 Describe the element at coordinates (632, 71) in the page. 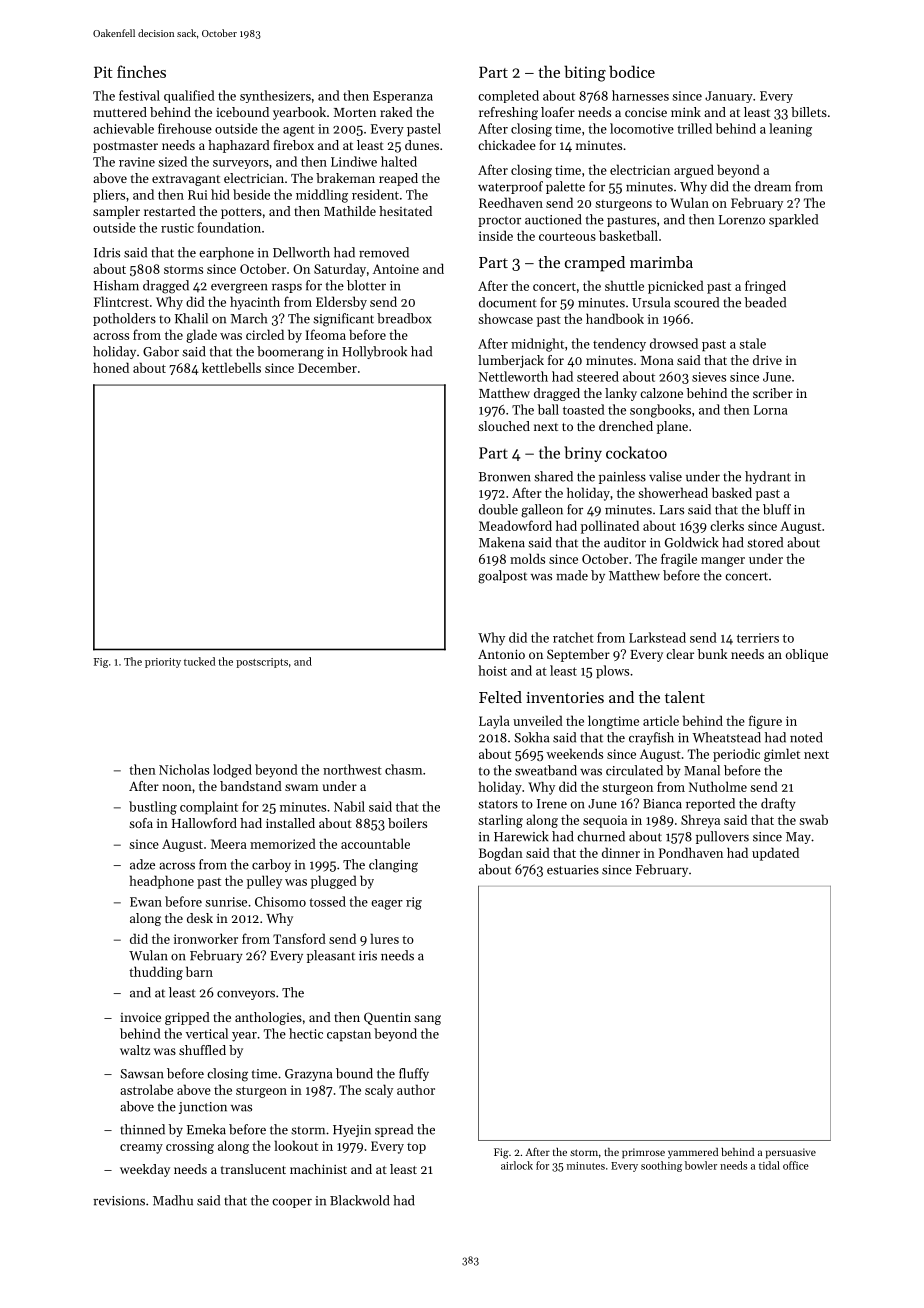

I see `bodice` at that location.
